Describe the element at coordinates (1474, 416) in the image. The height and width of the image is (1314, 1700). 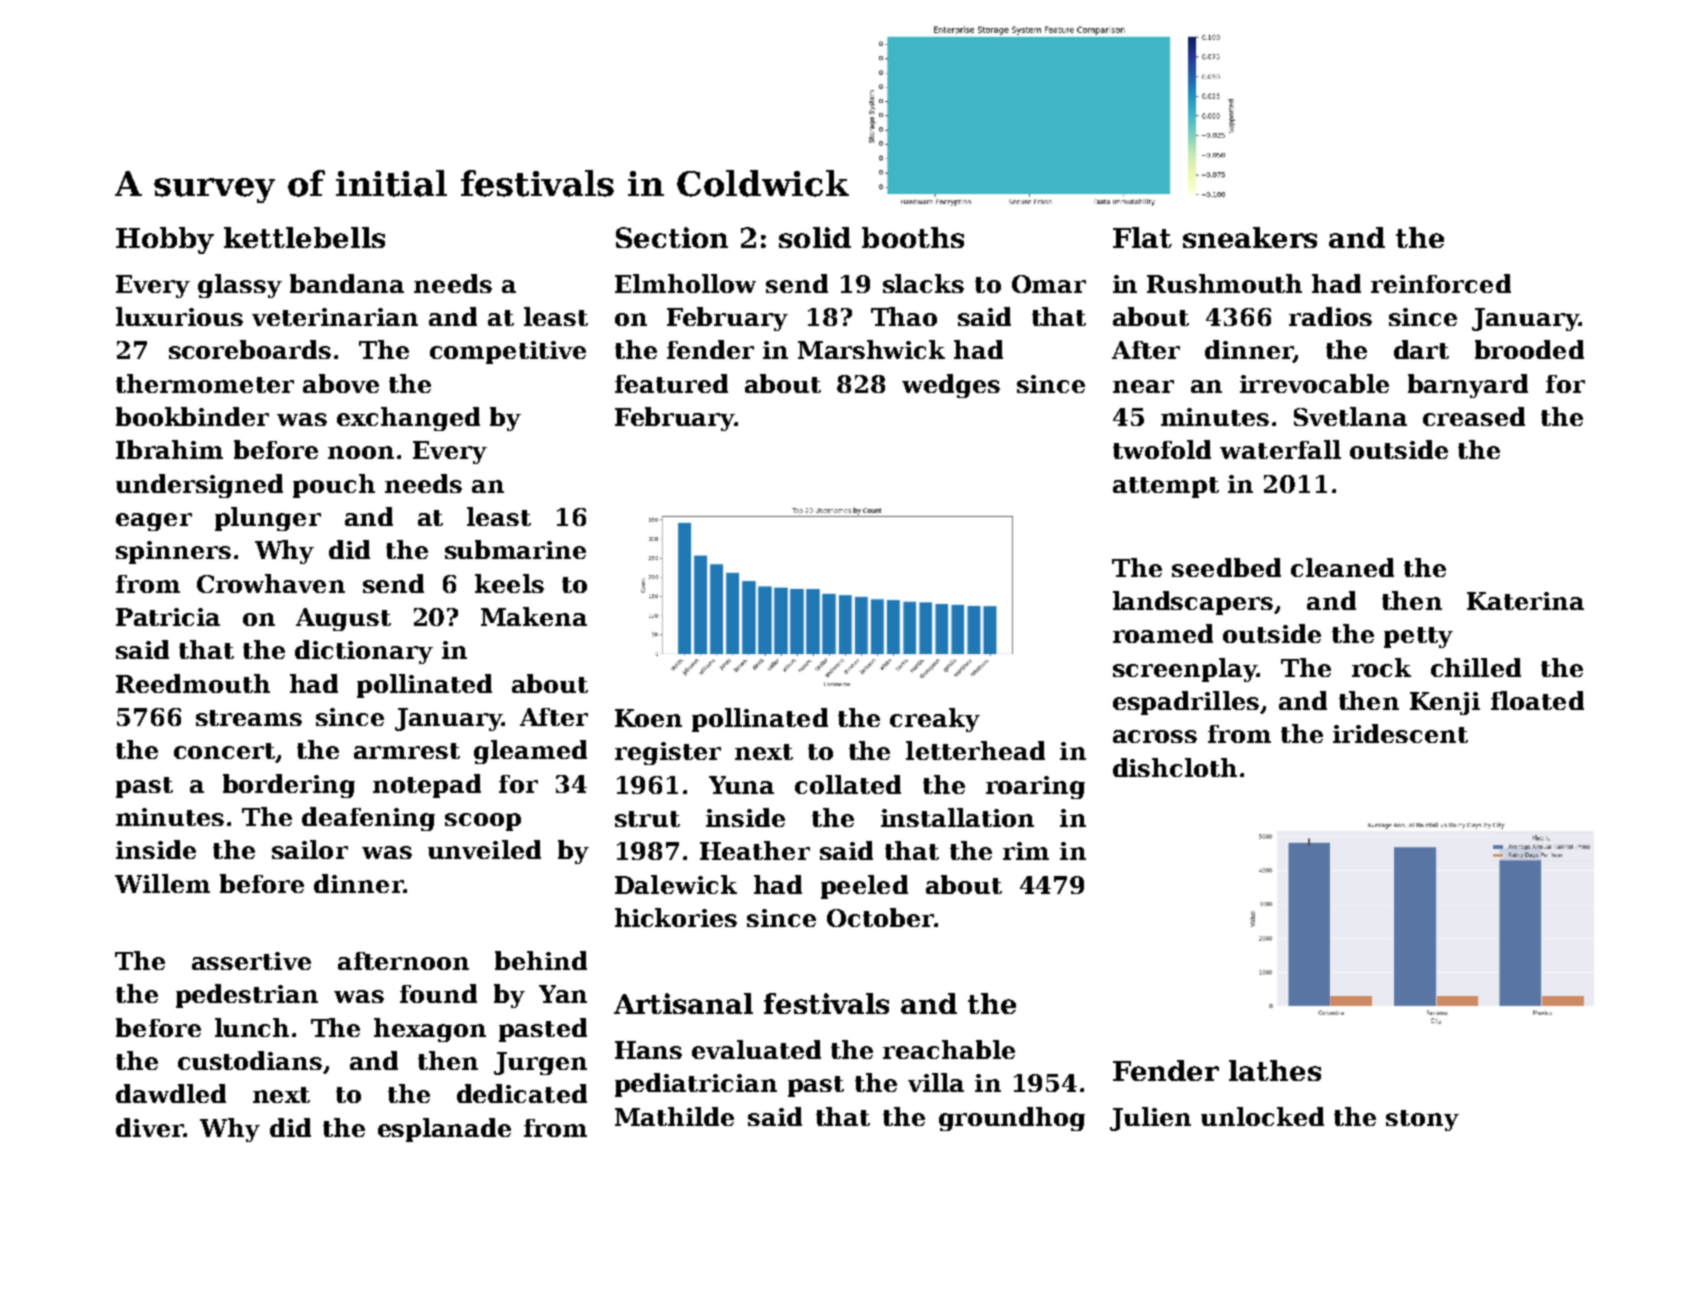
I see `creased` at that location.
